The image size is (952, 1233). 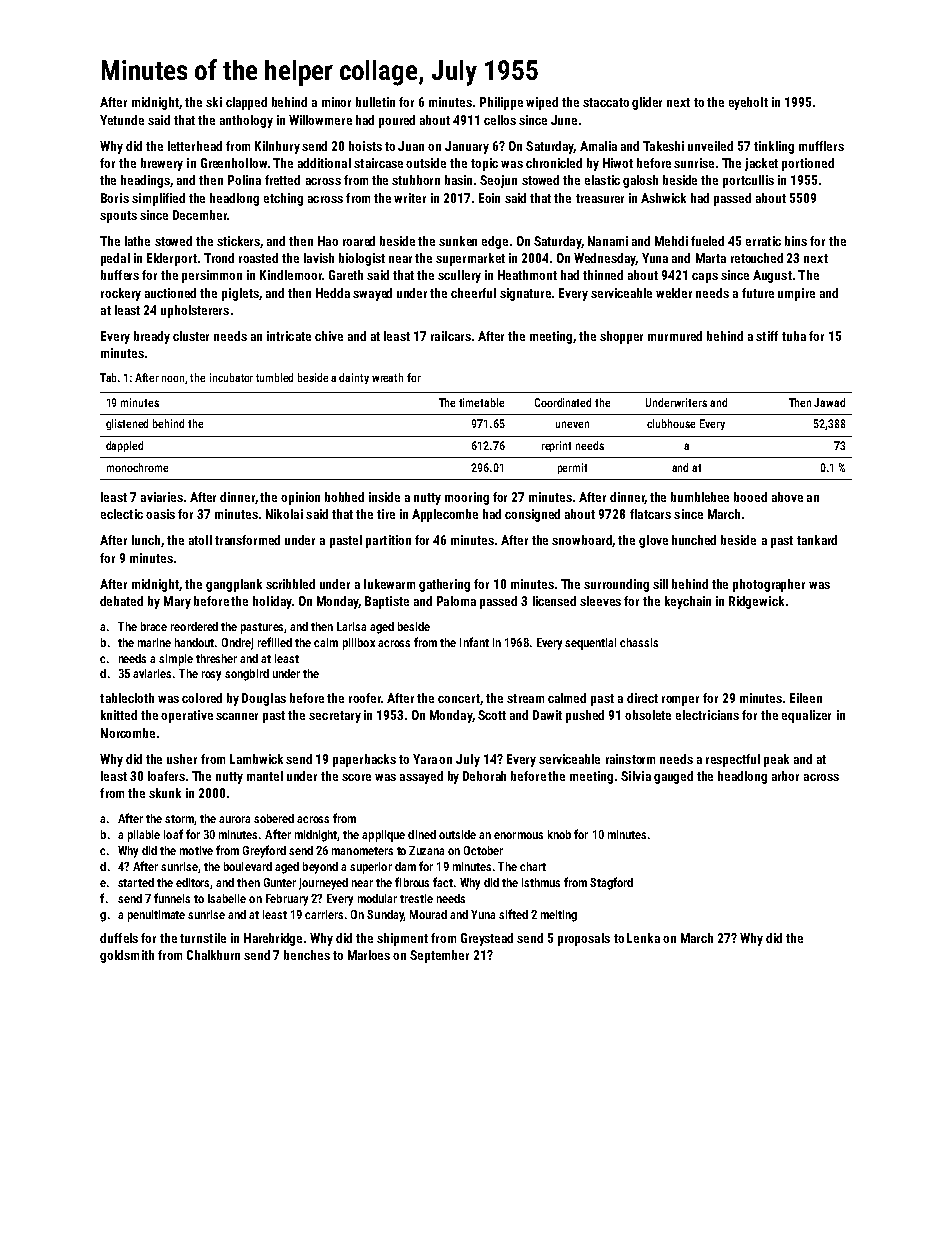 What do you see at coordinates (787, 497) in the screenshot?
I see `above` at bounding box center [787, 497].
